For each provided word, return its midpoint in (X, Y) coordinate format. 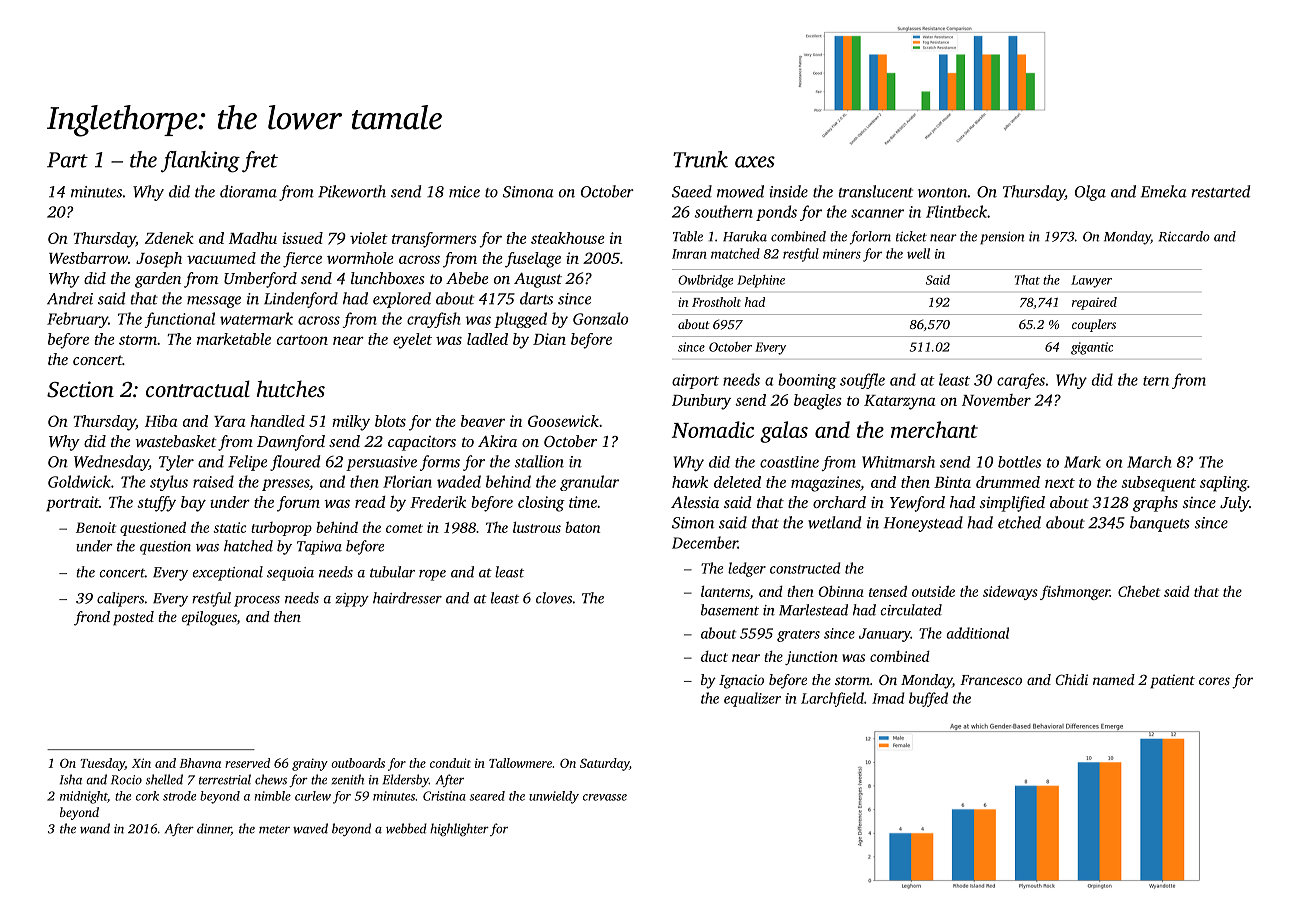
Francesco (991, 680)
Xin (141, 763)
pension (1002, 238)
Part (67, 160)
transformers (434, 240)
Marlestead (813, 610)
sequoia (290, 574)
